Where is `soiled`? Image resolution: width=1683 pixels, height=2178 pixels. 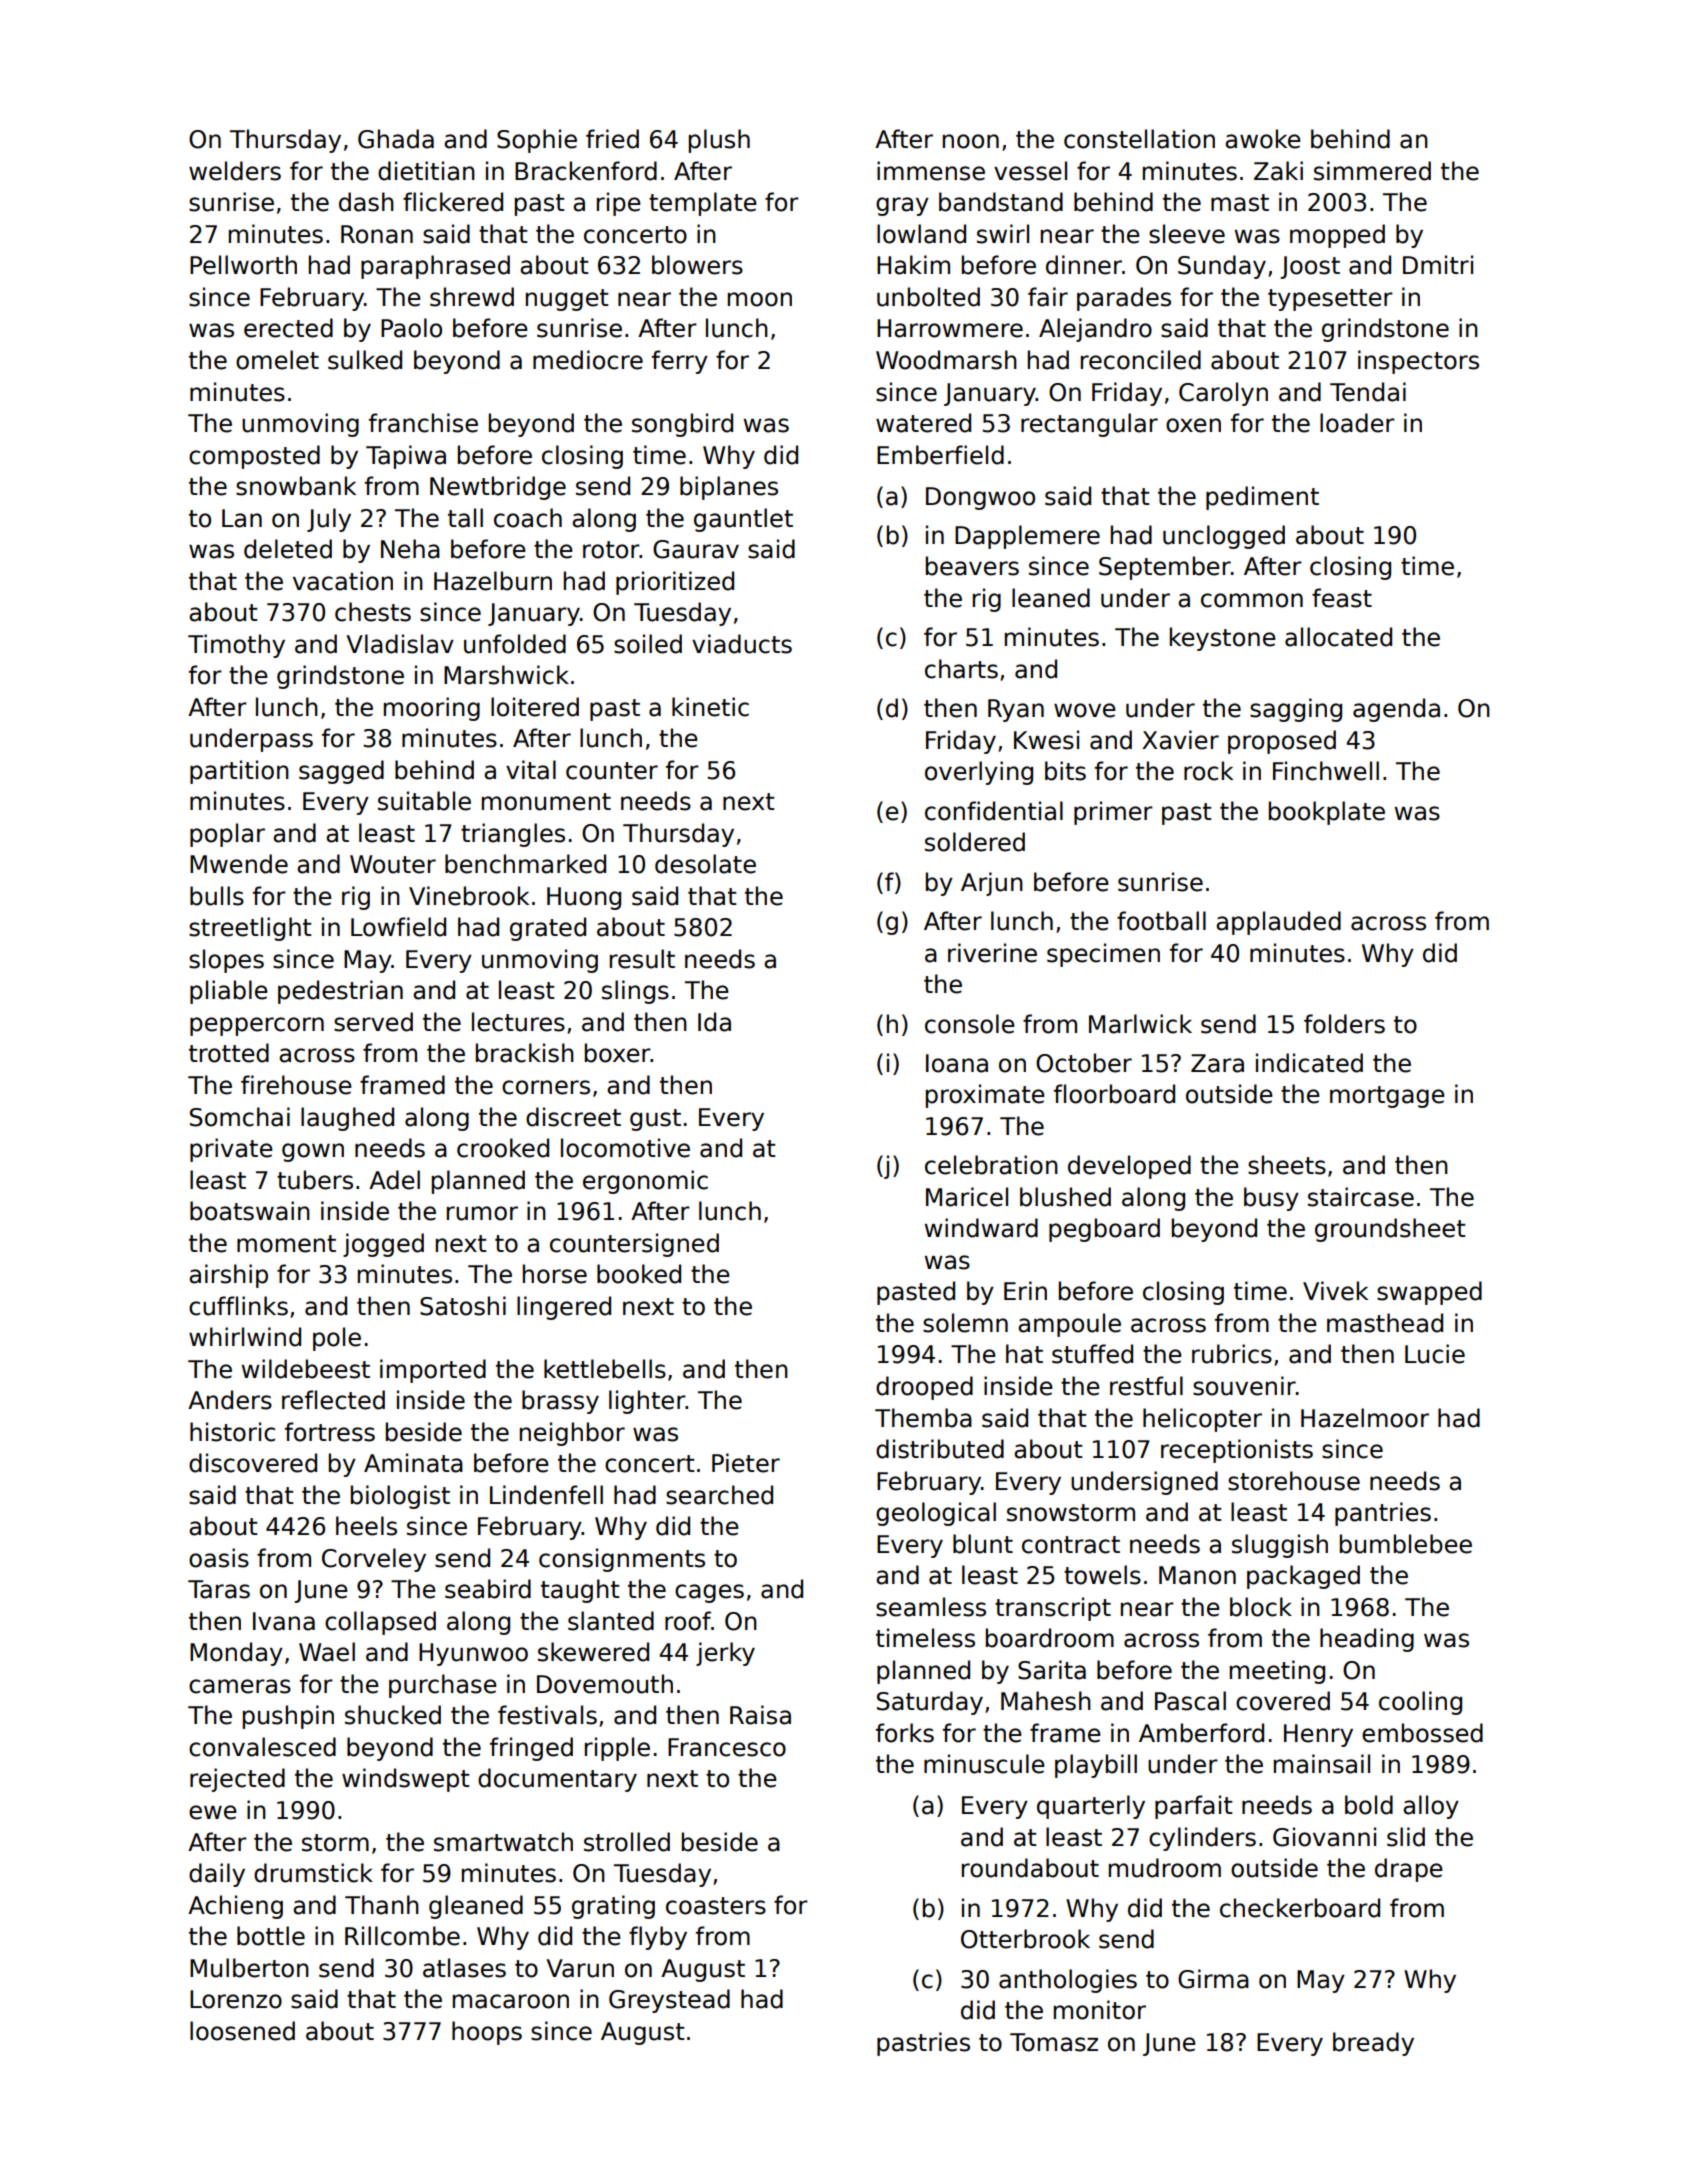 soiled is located at coordinates (648, 644).
